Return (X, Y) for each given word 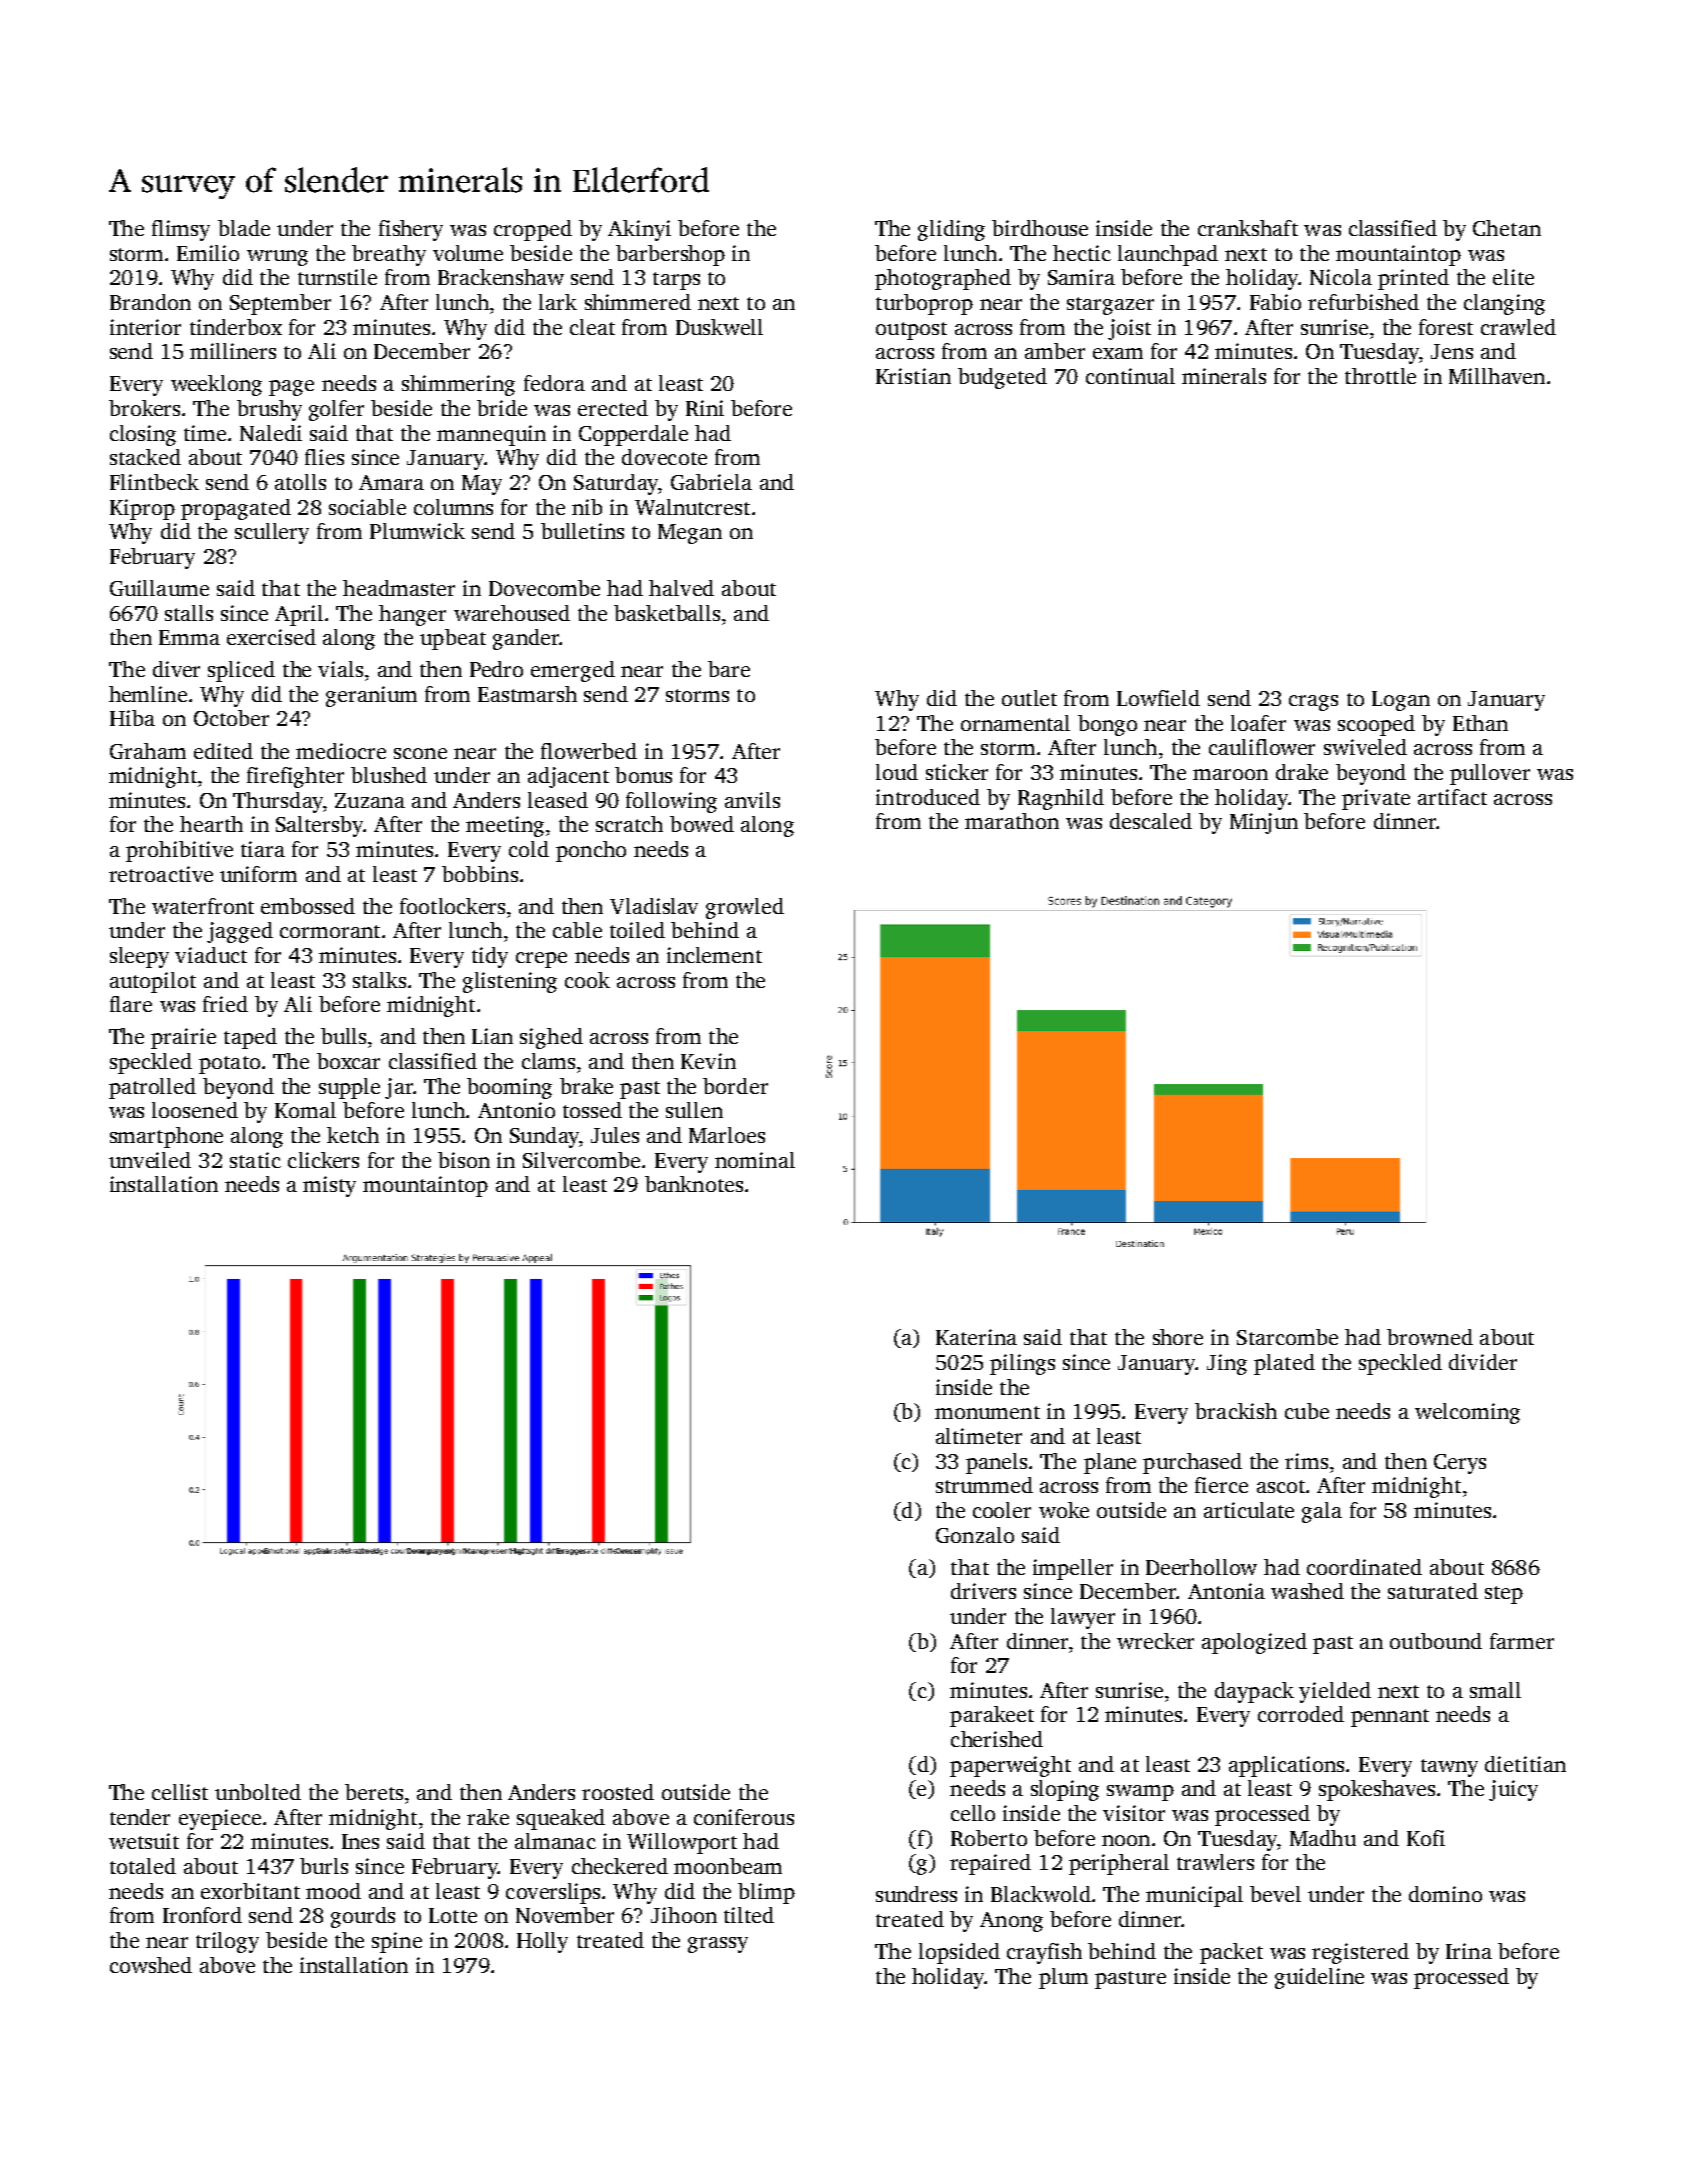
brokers (144, 408)
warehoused (512, 613)
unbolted (258, 1792)
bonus (643, 775)
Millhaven (1497, 376)
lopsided (959, 1953)
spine (397, 1942)
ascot (1281, 1486)
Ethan (1480, 723)
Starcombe (1287, 1337)
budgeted (1002, 378)
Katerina (976, 1337)
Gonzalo (975, 1535)
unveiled (150, 1160)
